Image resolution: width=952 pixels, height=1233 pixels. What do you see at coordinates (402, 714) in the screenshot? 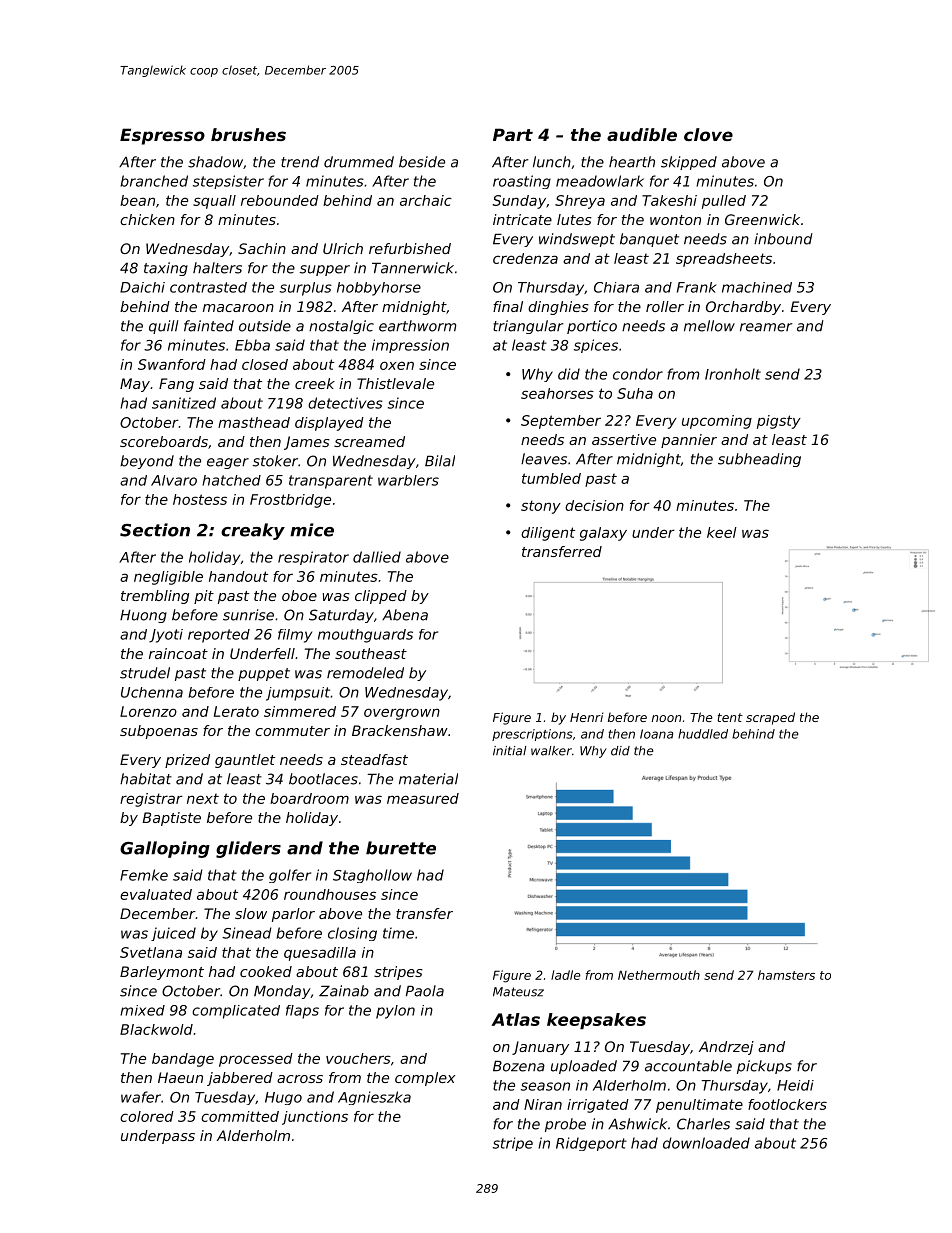
I see `overgrown` at bounding box center [402, 714].
